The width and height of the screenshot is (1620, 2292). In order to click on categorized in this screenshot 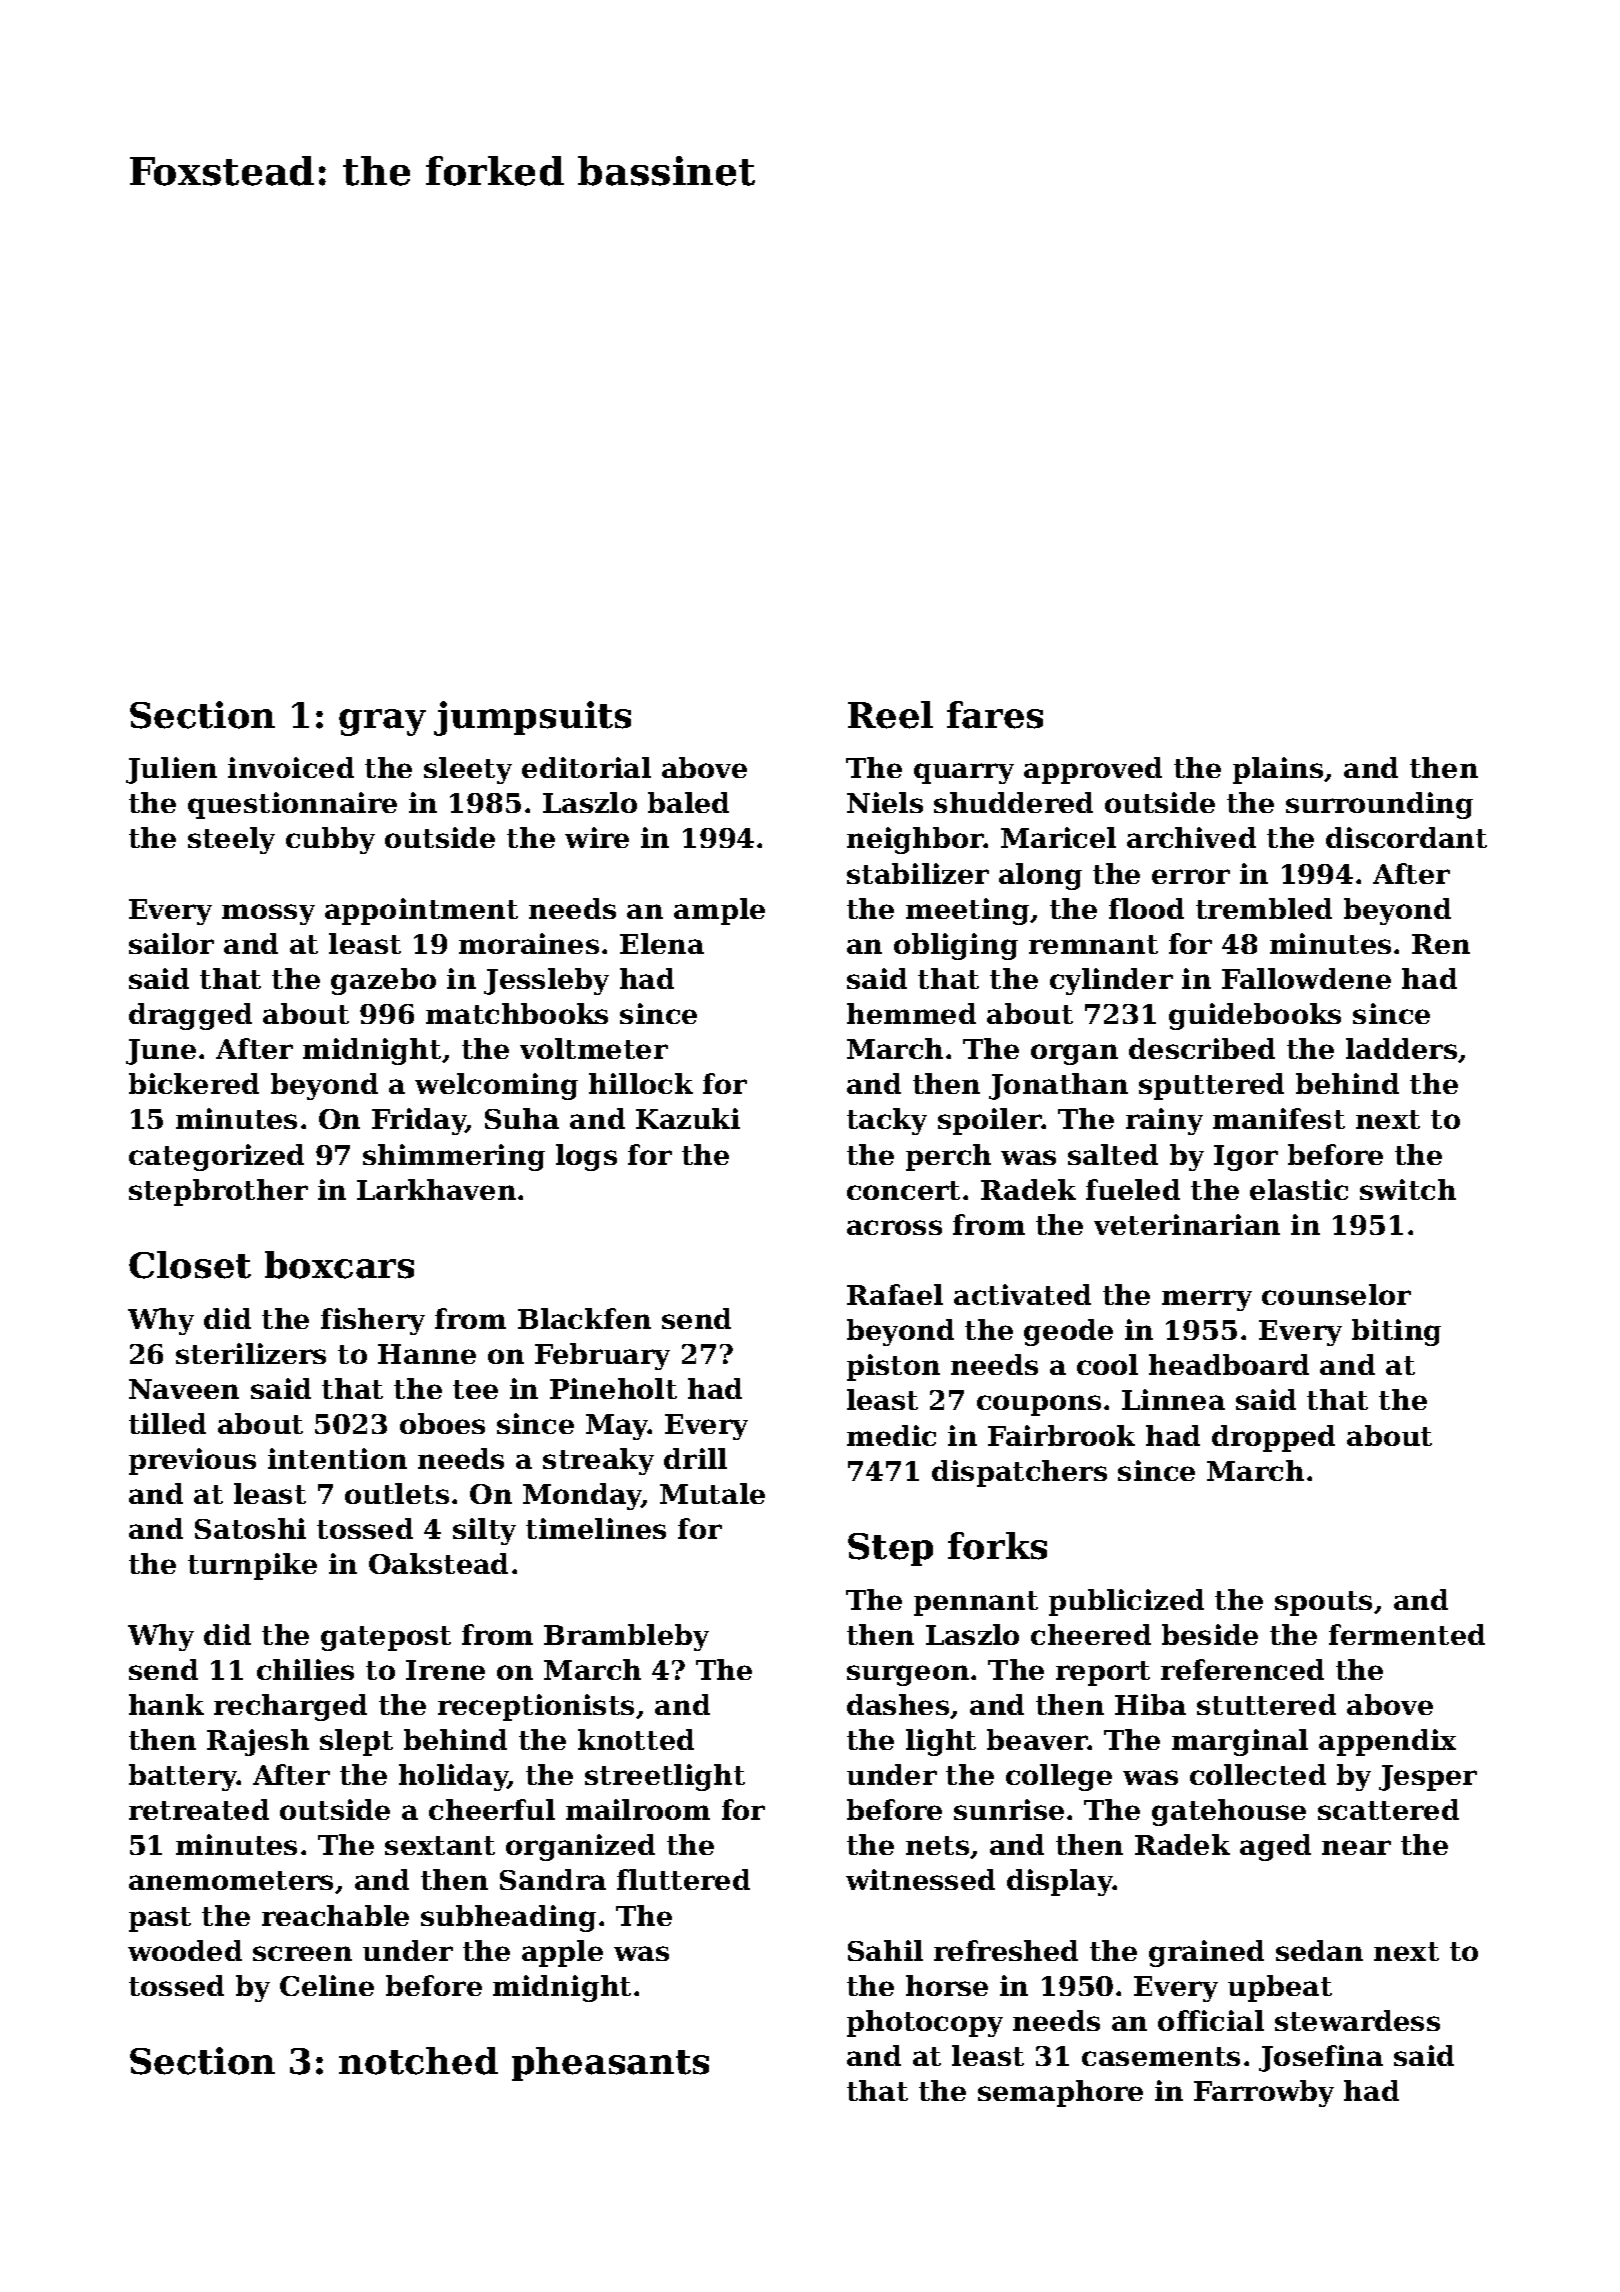, I will do `click(216, 1157)`.
